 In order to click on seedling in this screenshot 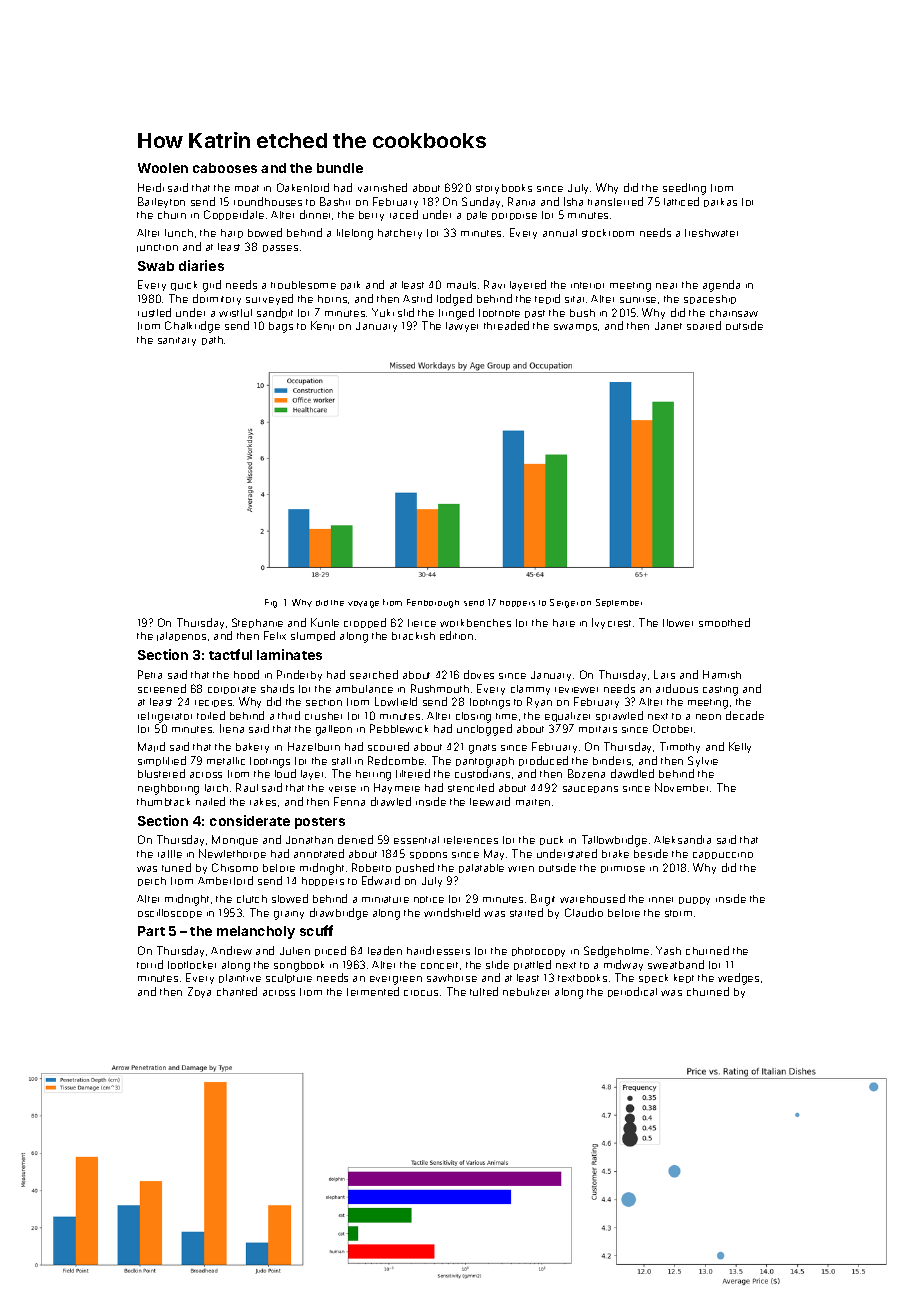, I will do `click(684, 189)`.
